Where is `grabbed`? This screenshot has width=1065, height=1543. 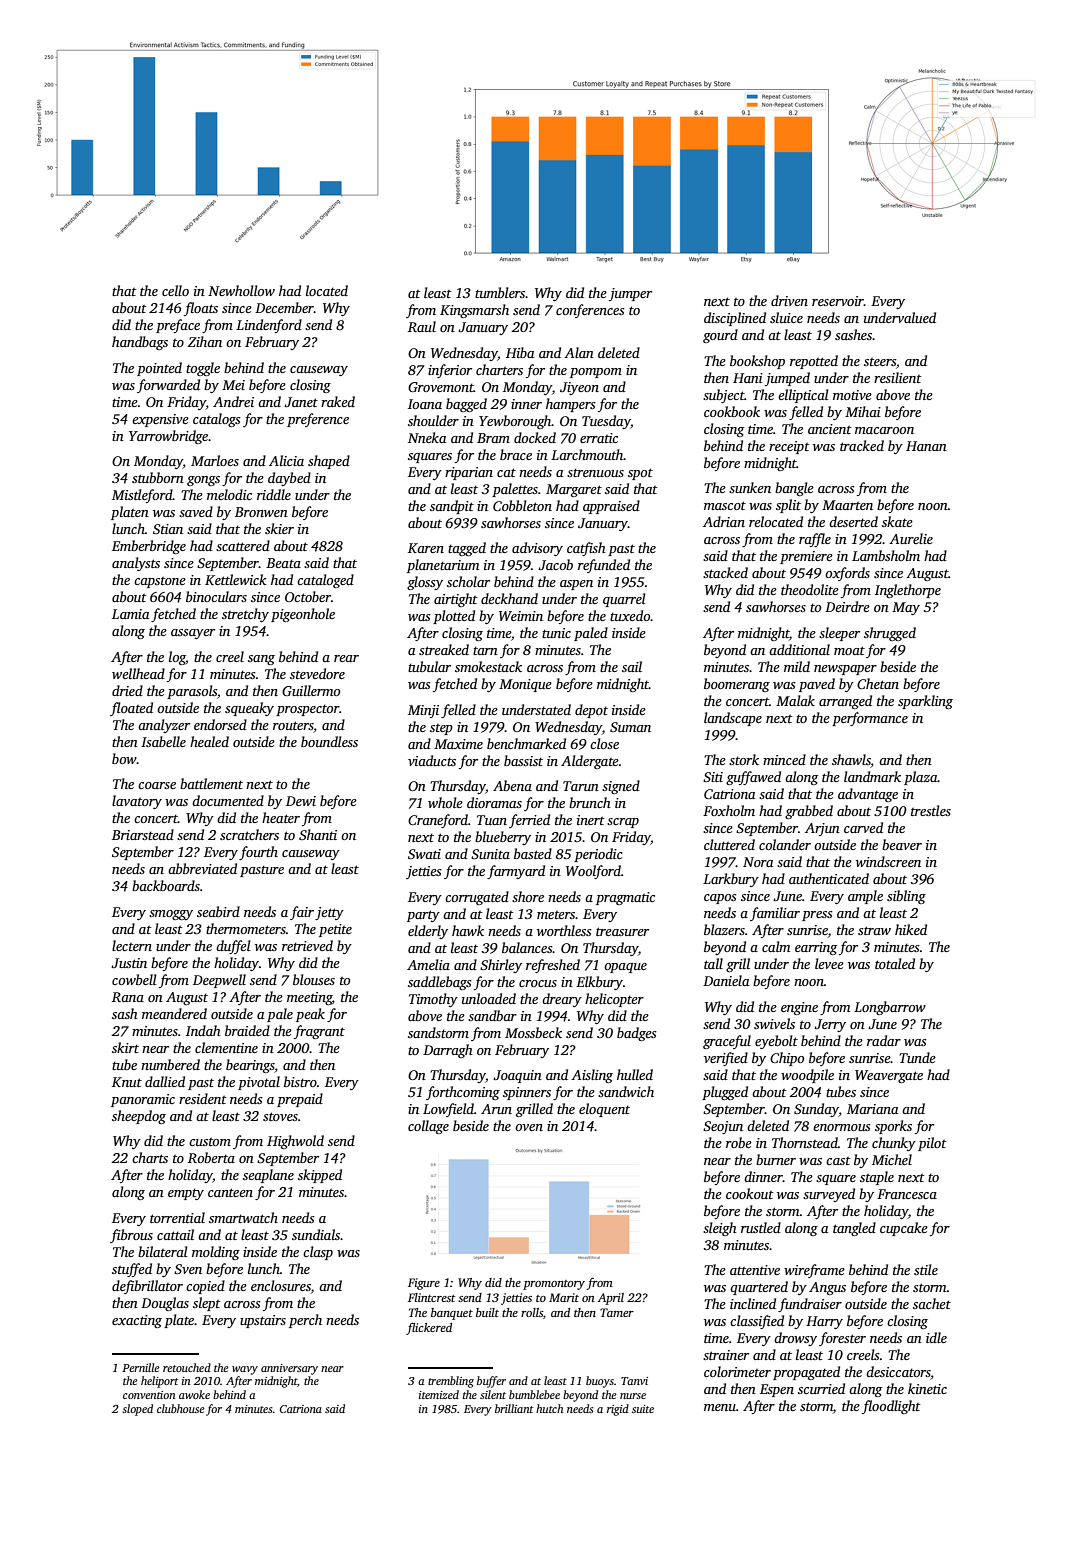 grabbed is located at coordinates (809, 812).
